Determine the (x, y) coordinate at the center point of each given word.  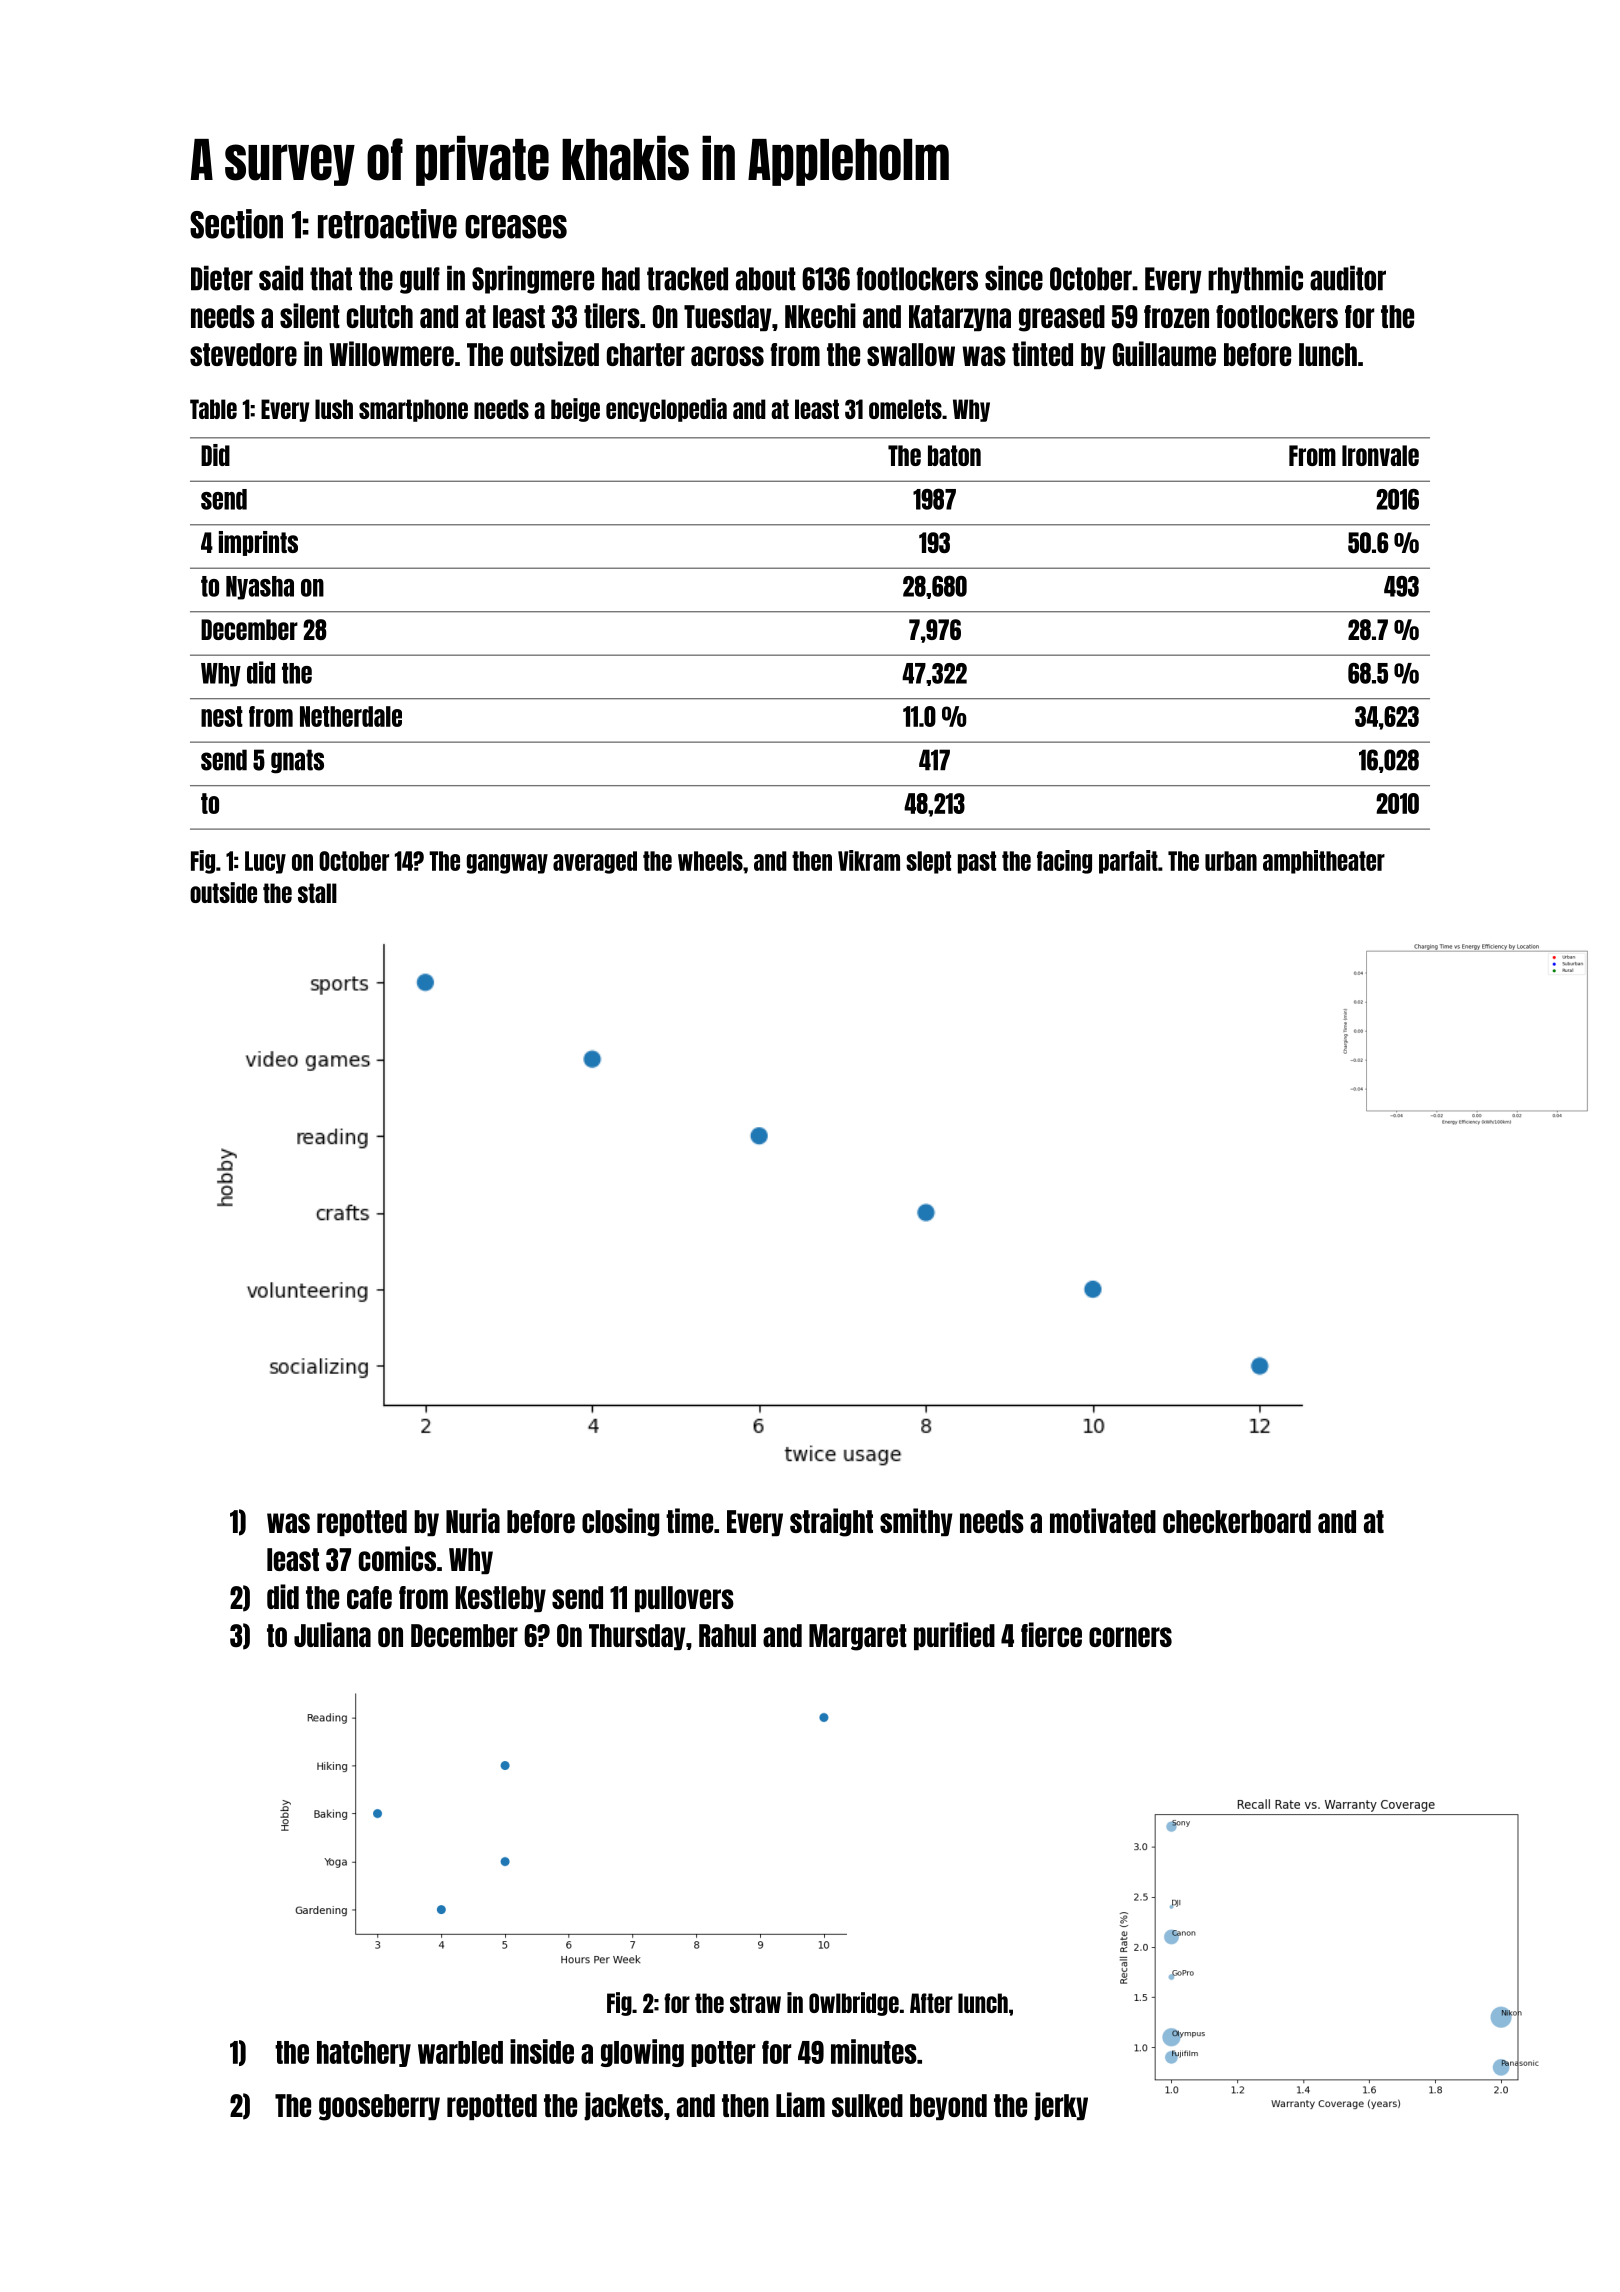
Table (213, 409)
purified (954, 1636)
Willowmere (391, 353)
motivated (1103, 1520)
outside (223, 892)
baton (954, 455)
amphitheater (1324, 862)
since (1014, 278)
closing (620, 1522)
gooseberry (379, 2107)
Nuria (473, 1520)
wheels (710, 861)
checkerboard (1237, 1521)
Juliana (332, 1634)
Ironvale (1380, 455)
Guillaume (1164, 353)
